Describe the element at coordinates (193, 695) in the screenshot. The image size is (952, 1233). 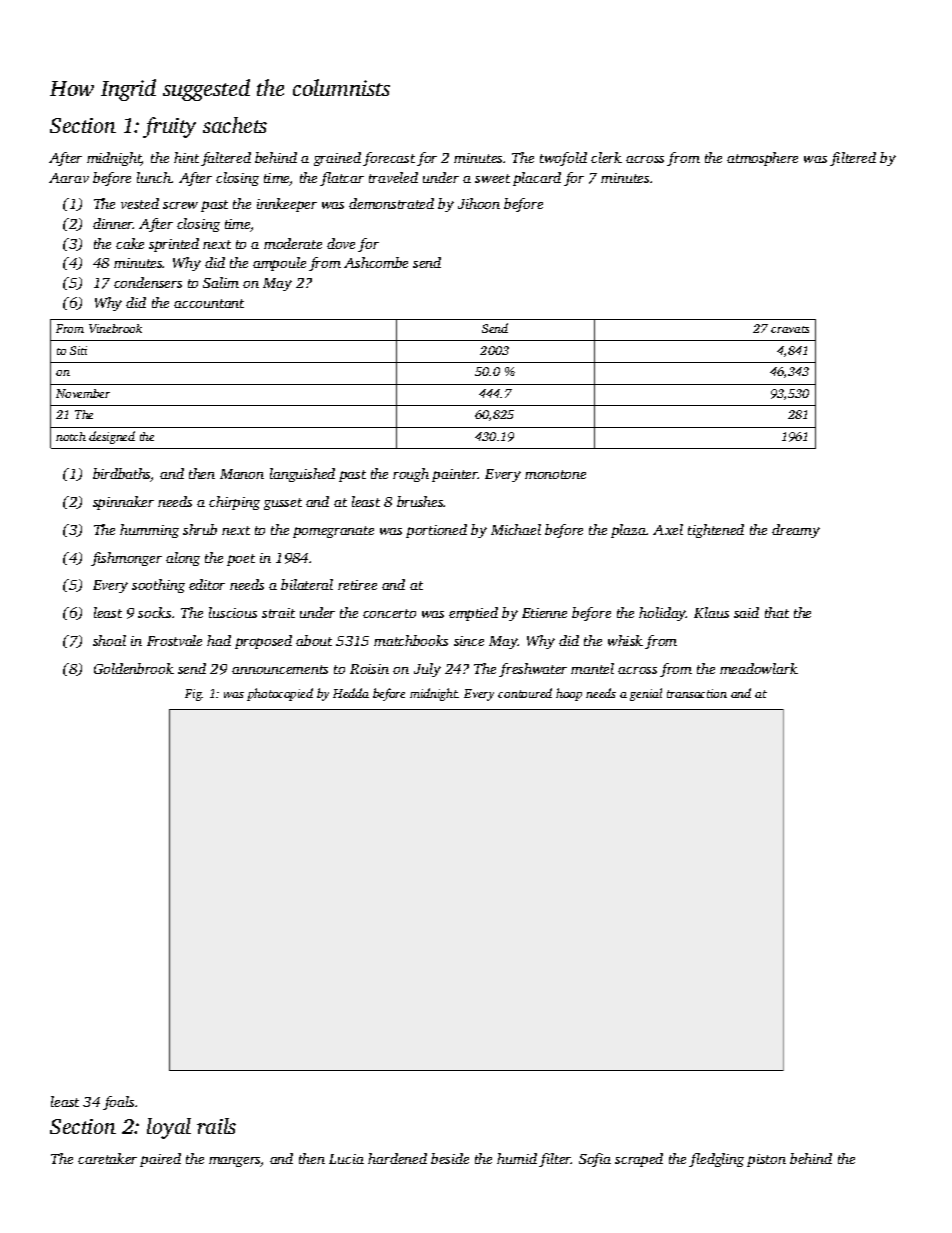
I see `Fig` at that location.
